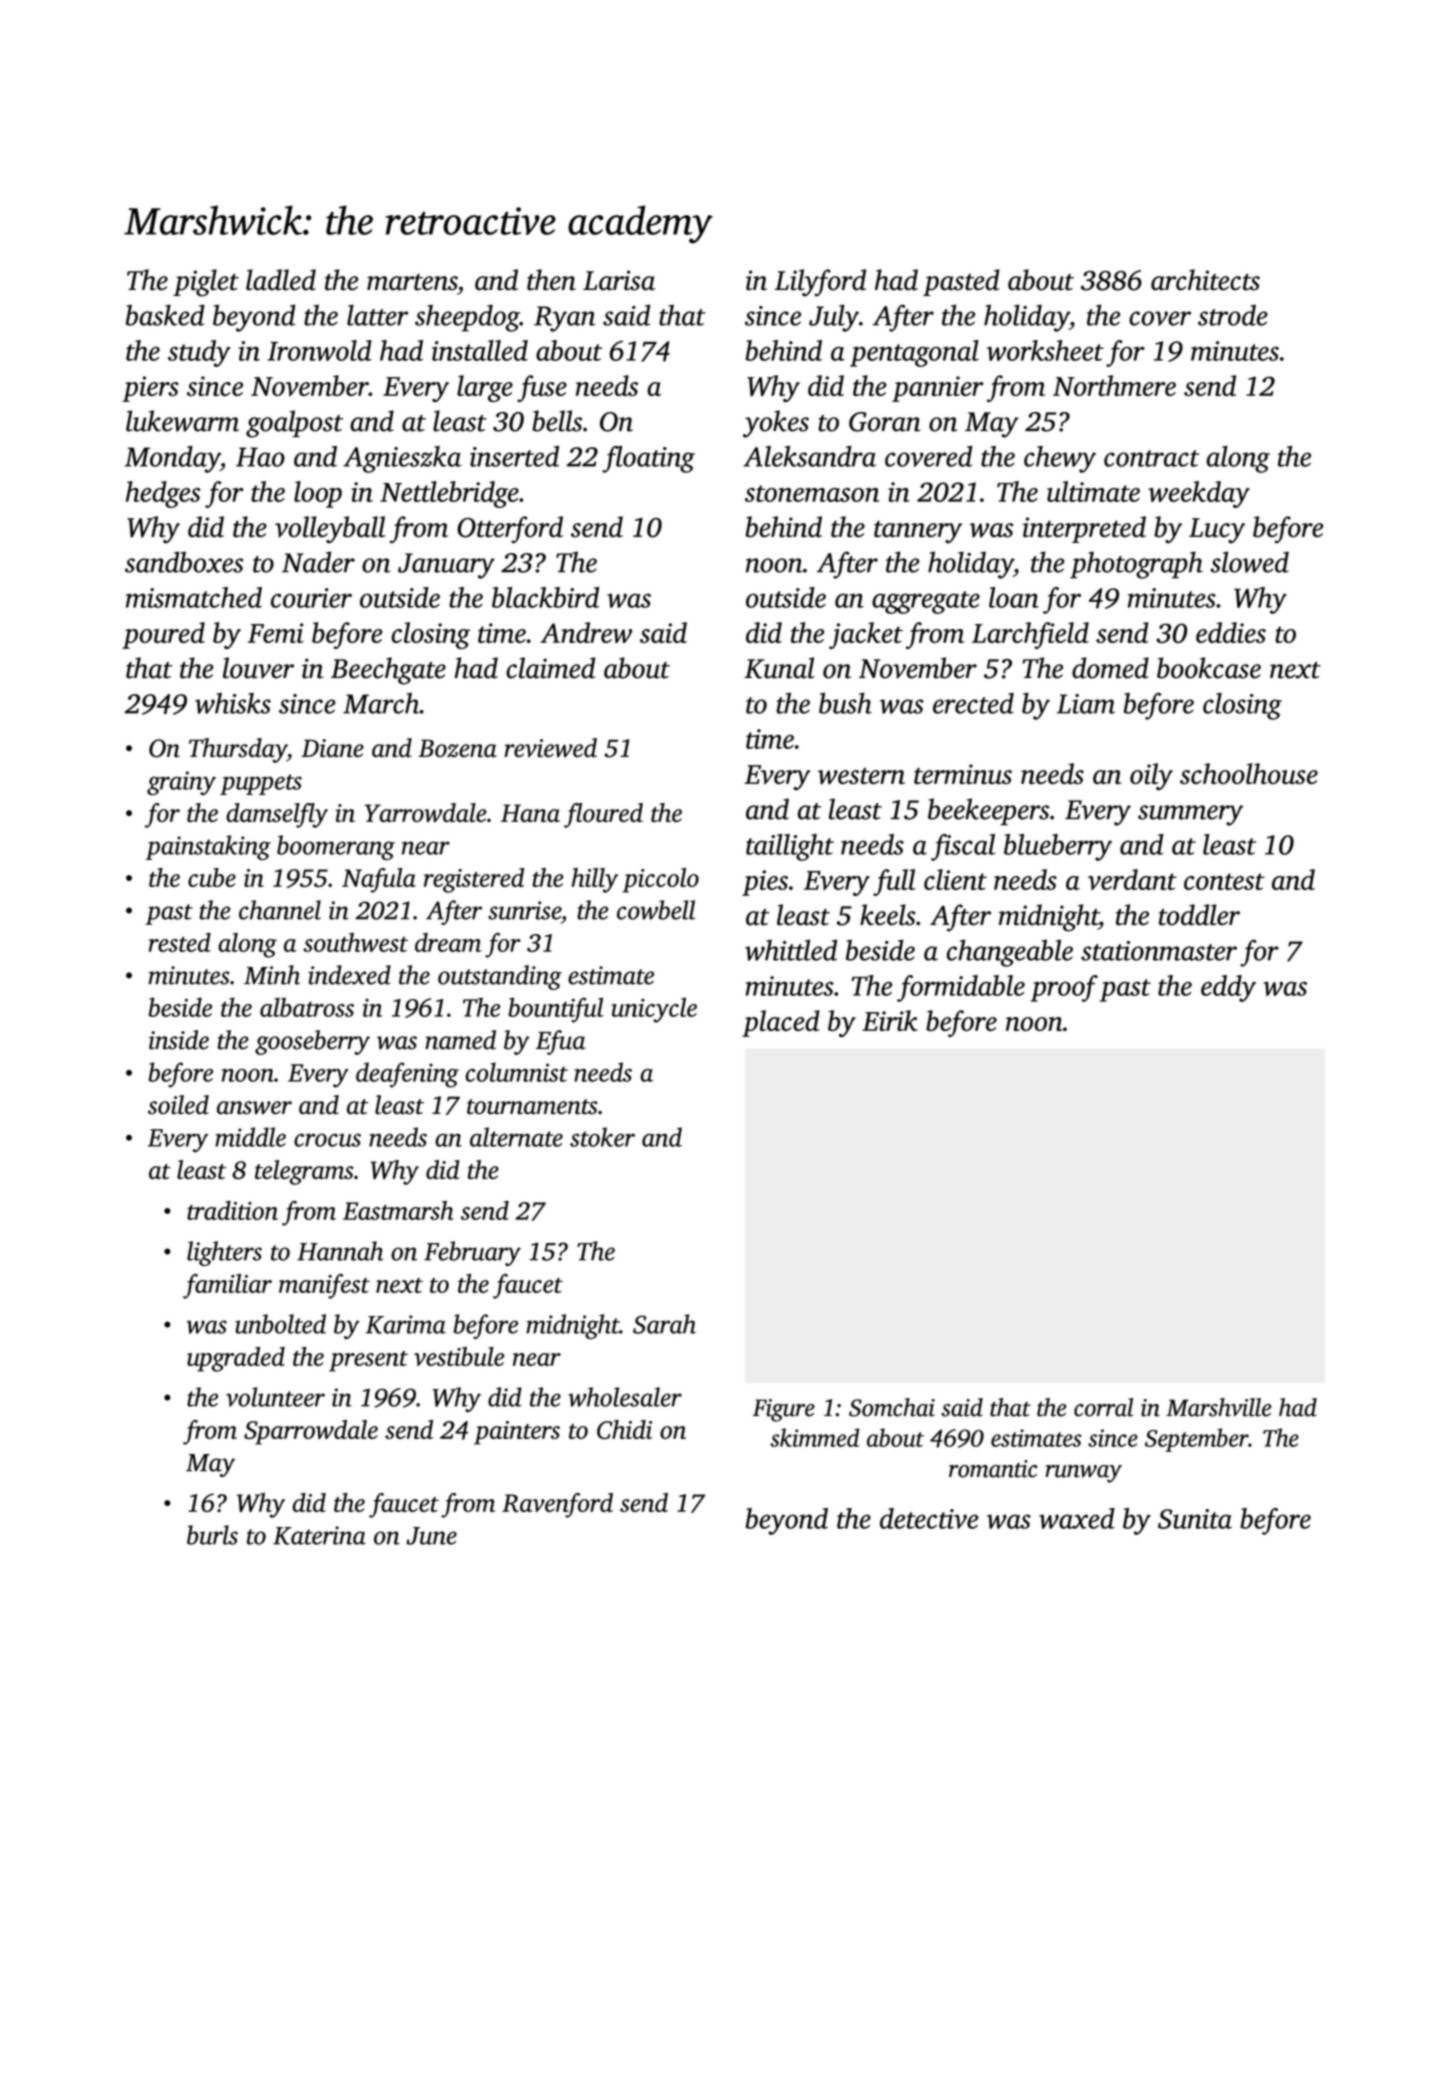  What do you see at coordinates (1228, 988) in the document?
I see `eddy` at bounding box center [1228, 988].
